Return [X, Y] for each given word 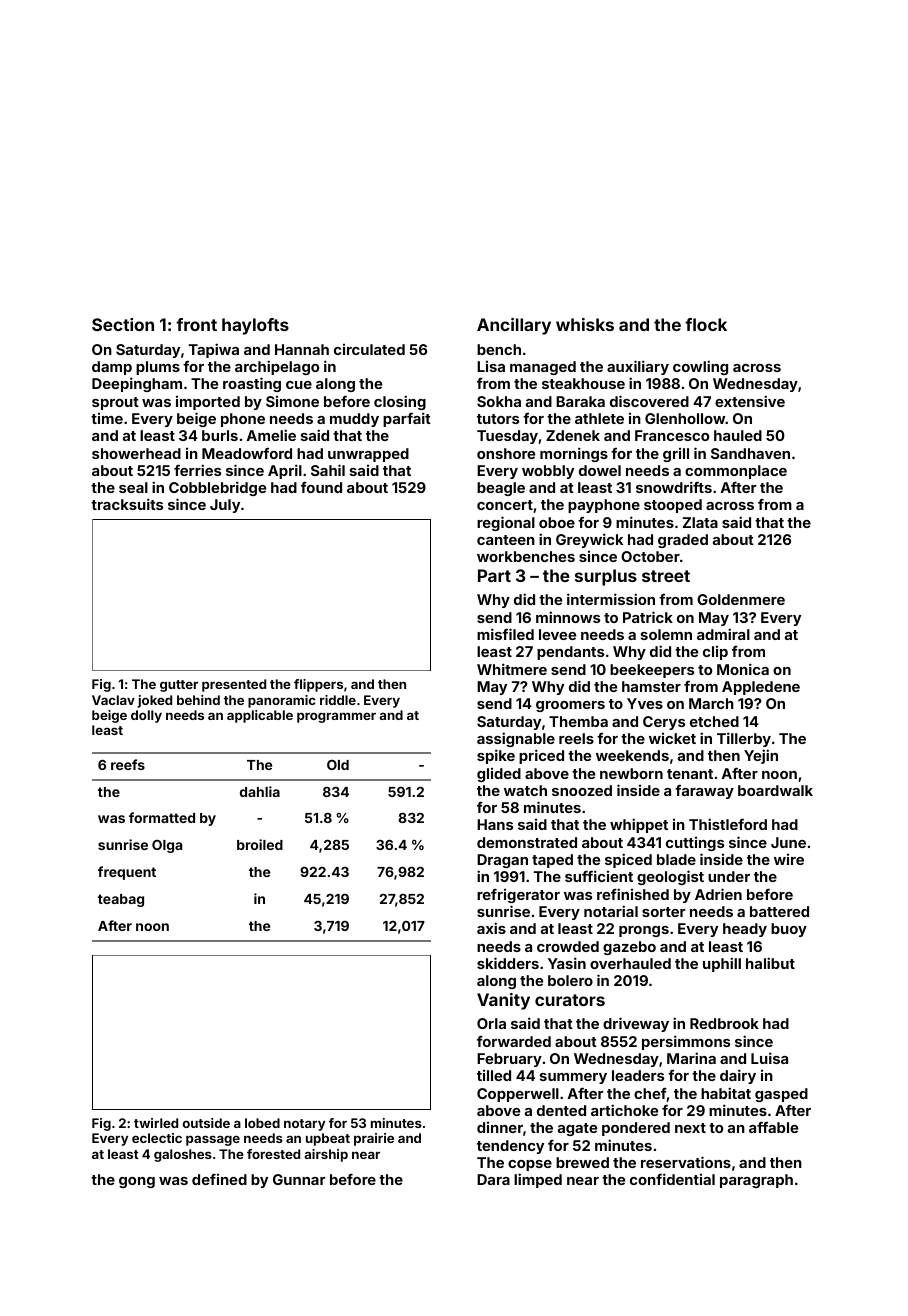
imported [208, 403]
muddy [354, 420]
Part [494, 575]
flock [706, 324]
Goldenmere [741, 599]
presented [234, 685]
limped [538, 1180]
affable [773, 1127]
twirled [156, 1123]
